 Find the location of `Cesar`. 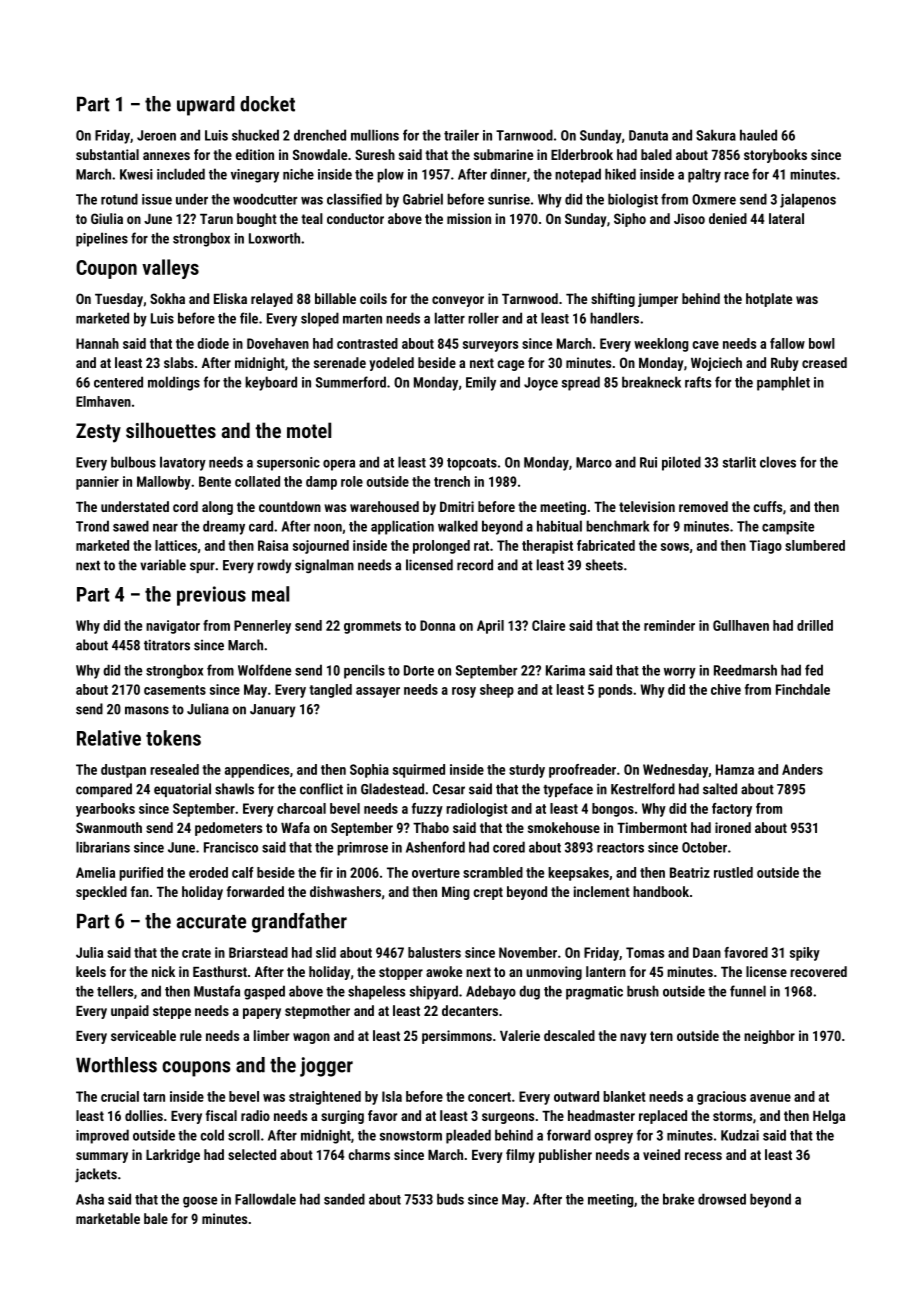

Cesar is located at coordinates (449, 789).
